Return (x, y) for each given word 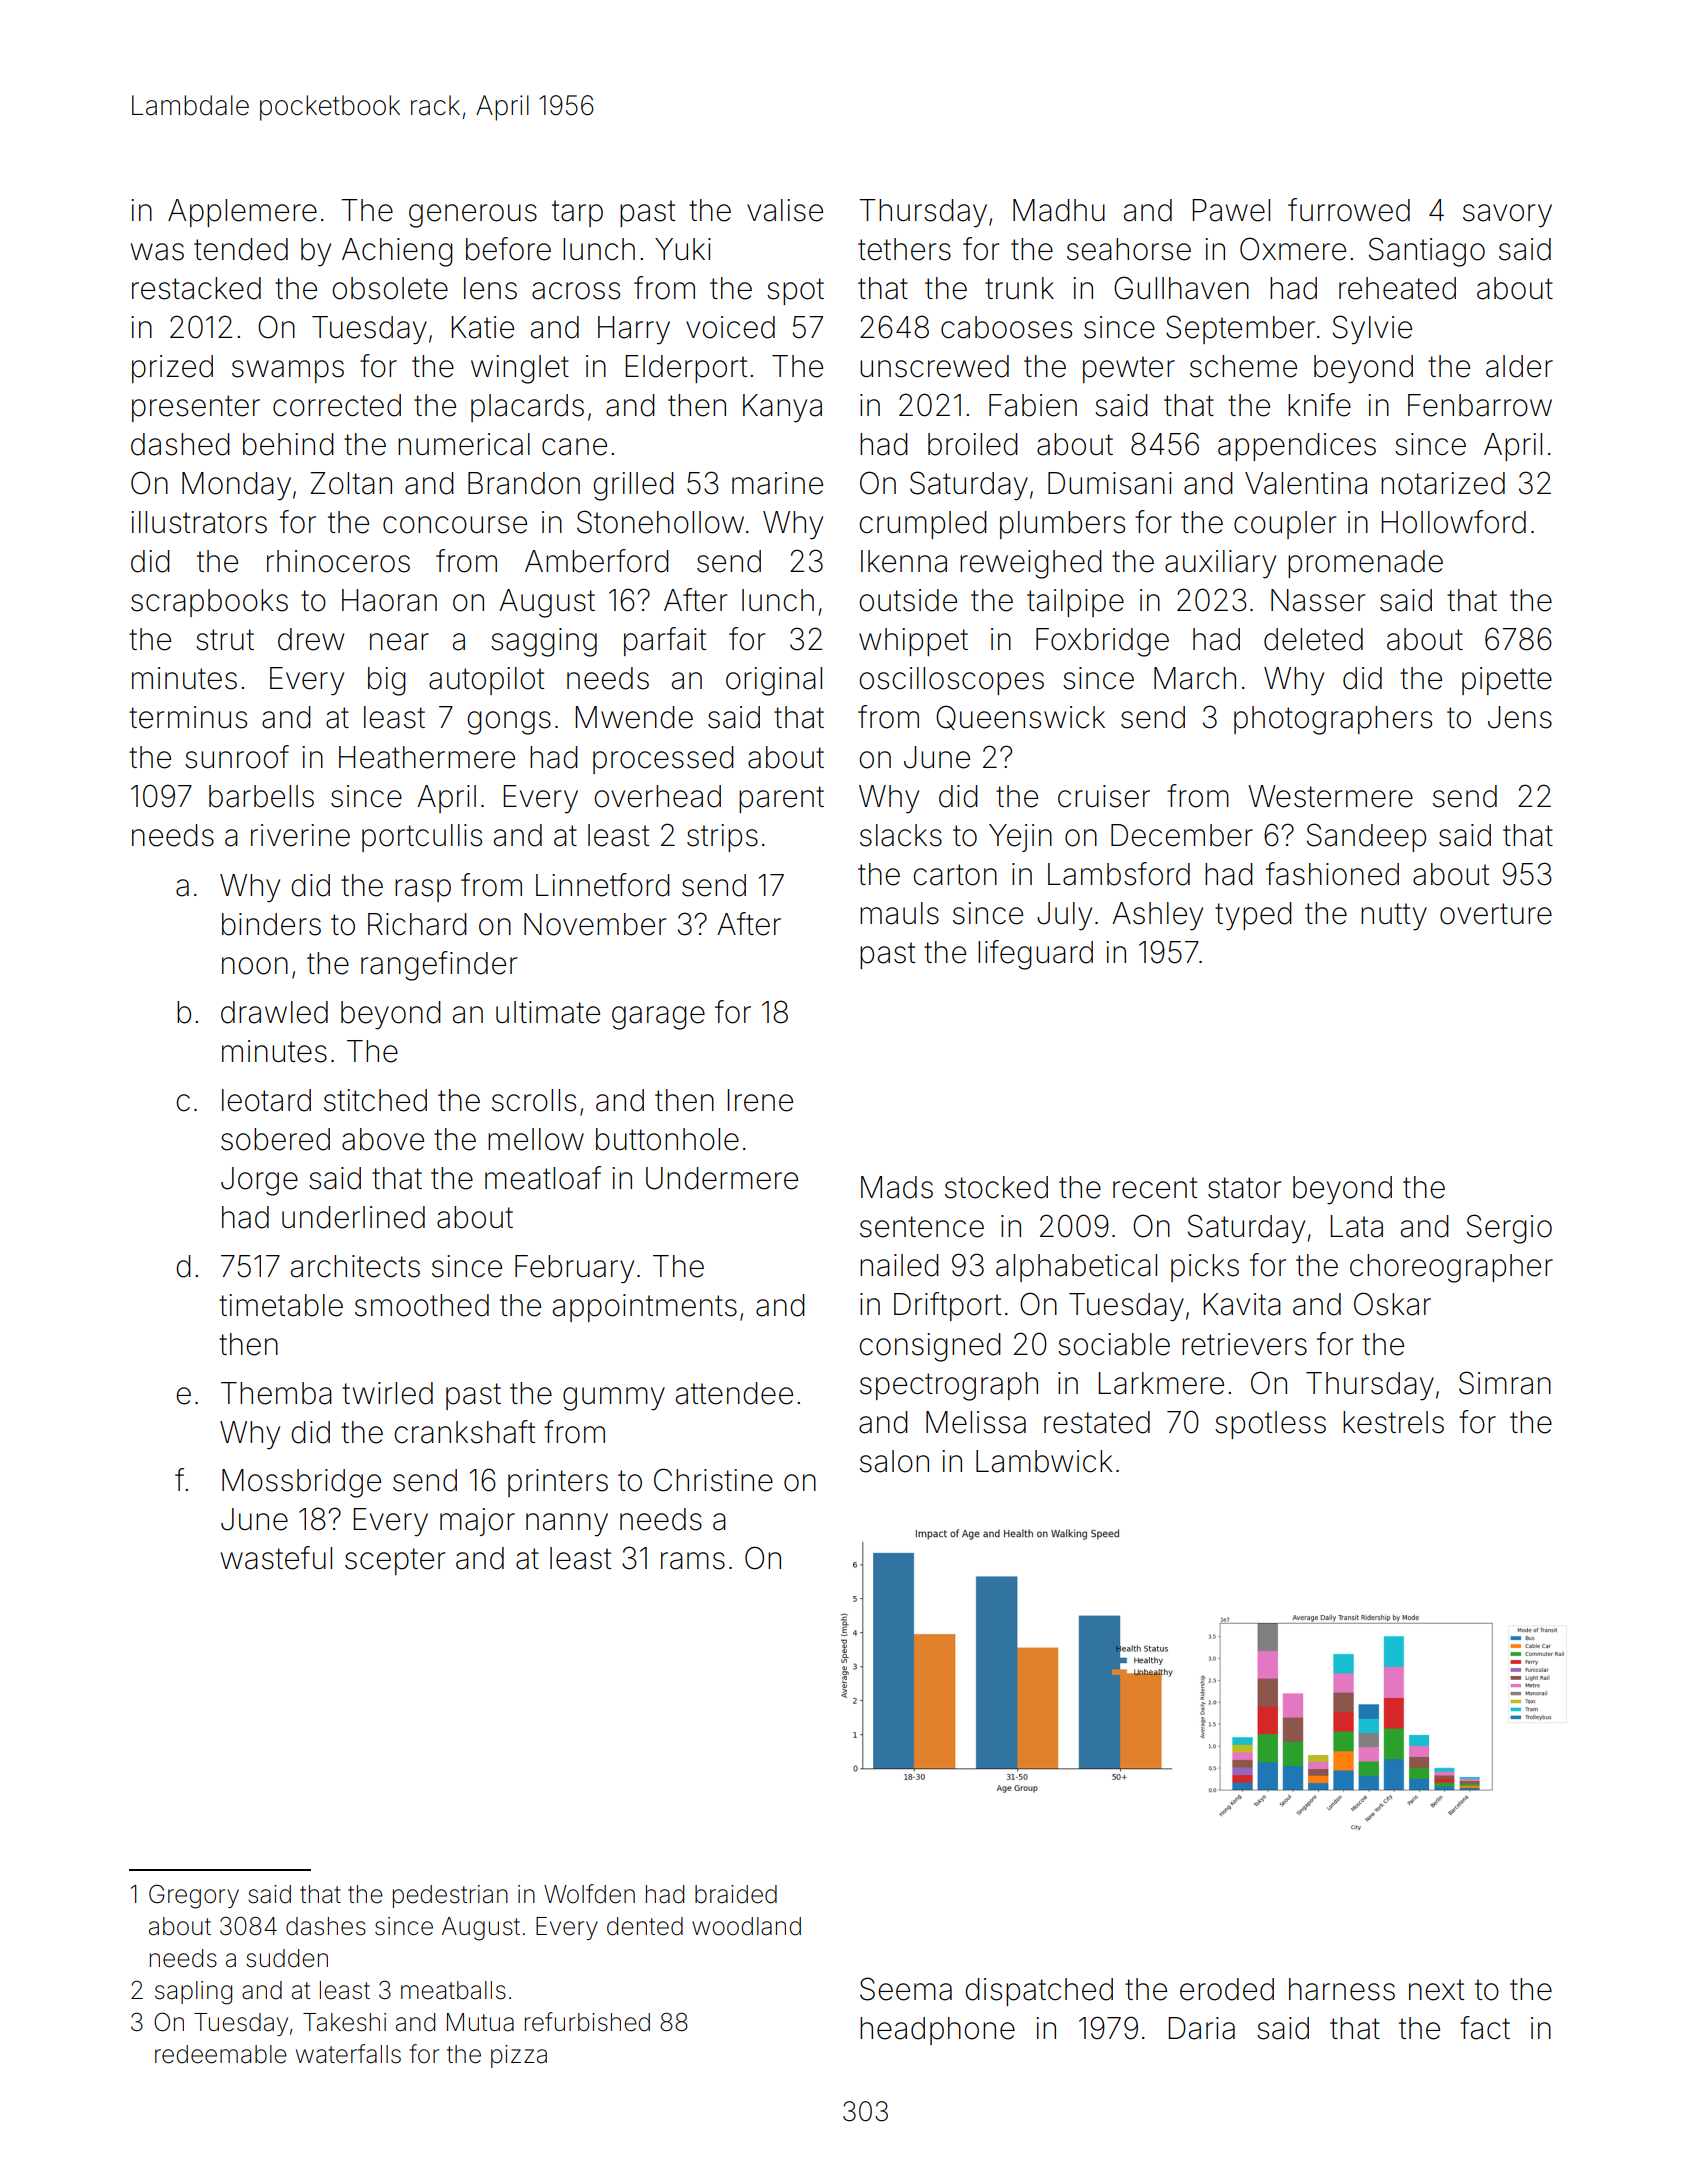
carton (955, 875)
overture (1496, 914)
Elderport (686, 369)
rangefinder (439, 966)
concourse (455, 525)
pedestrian (450, 1896)
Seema (906, 1989)
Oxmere (1293, 249)
